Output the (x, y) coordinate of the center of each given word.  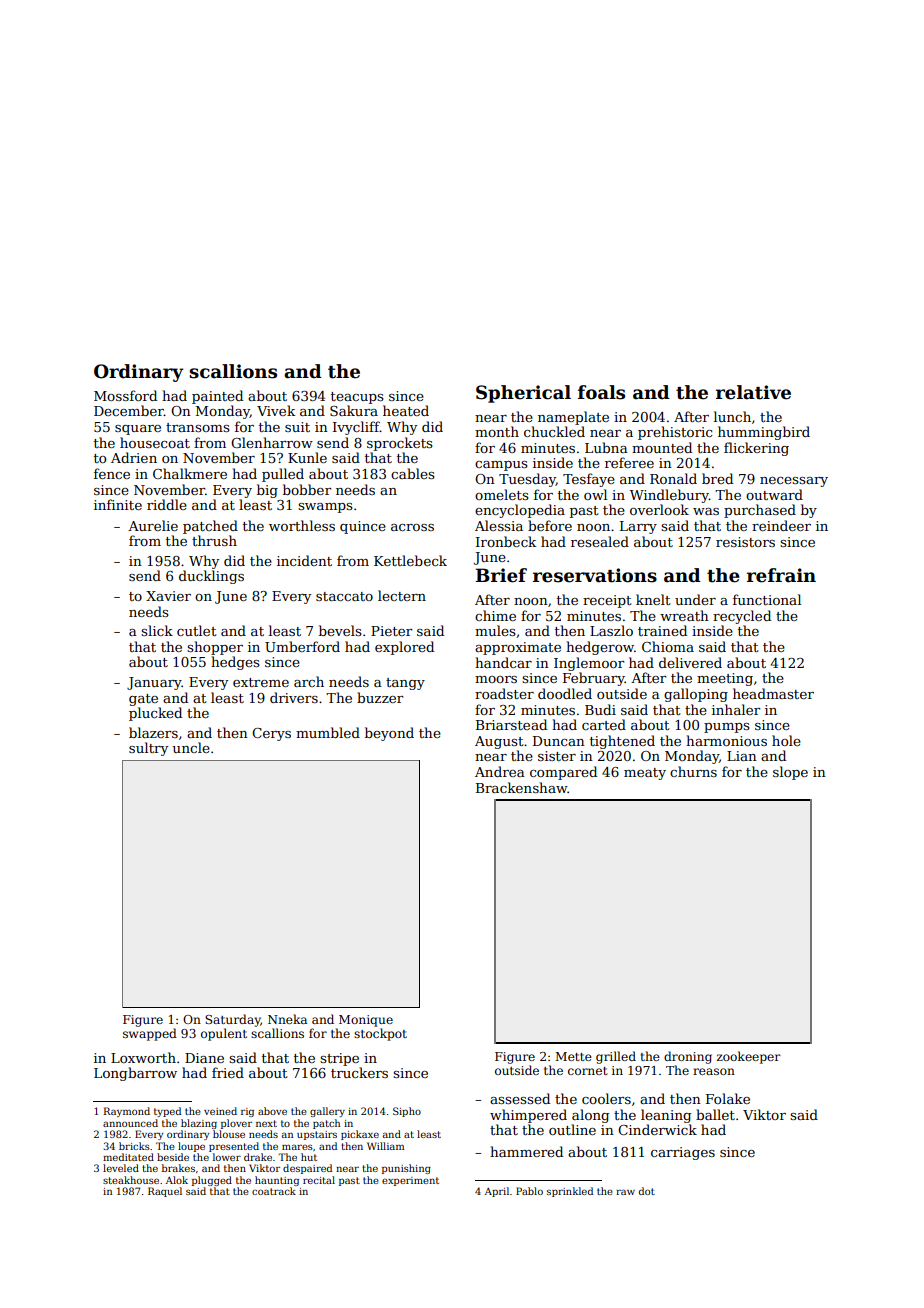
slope (790, 773)
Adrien (134, 457)
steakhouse (131, 1180)
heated (406, 410)
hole (786, 740)
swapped (150, 1034)
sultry (148, 749)
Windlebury (669, 496)
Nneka (287, 1019)
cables (413, 473)
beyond (389, 734)
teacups (357, 398)
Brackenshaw (522, 787)
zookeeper (749, 1057)
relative (753, 392)
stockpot (380, 1034)
